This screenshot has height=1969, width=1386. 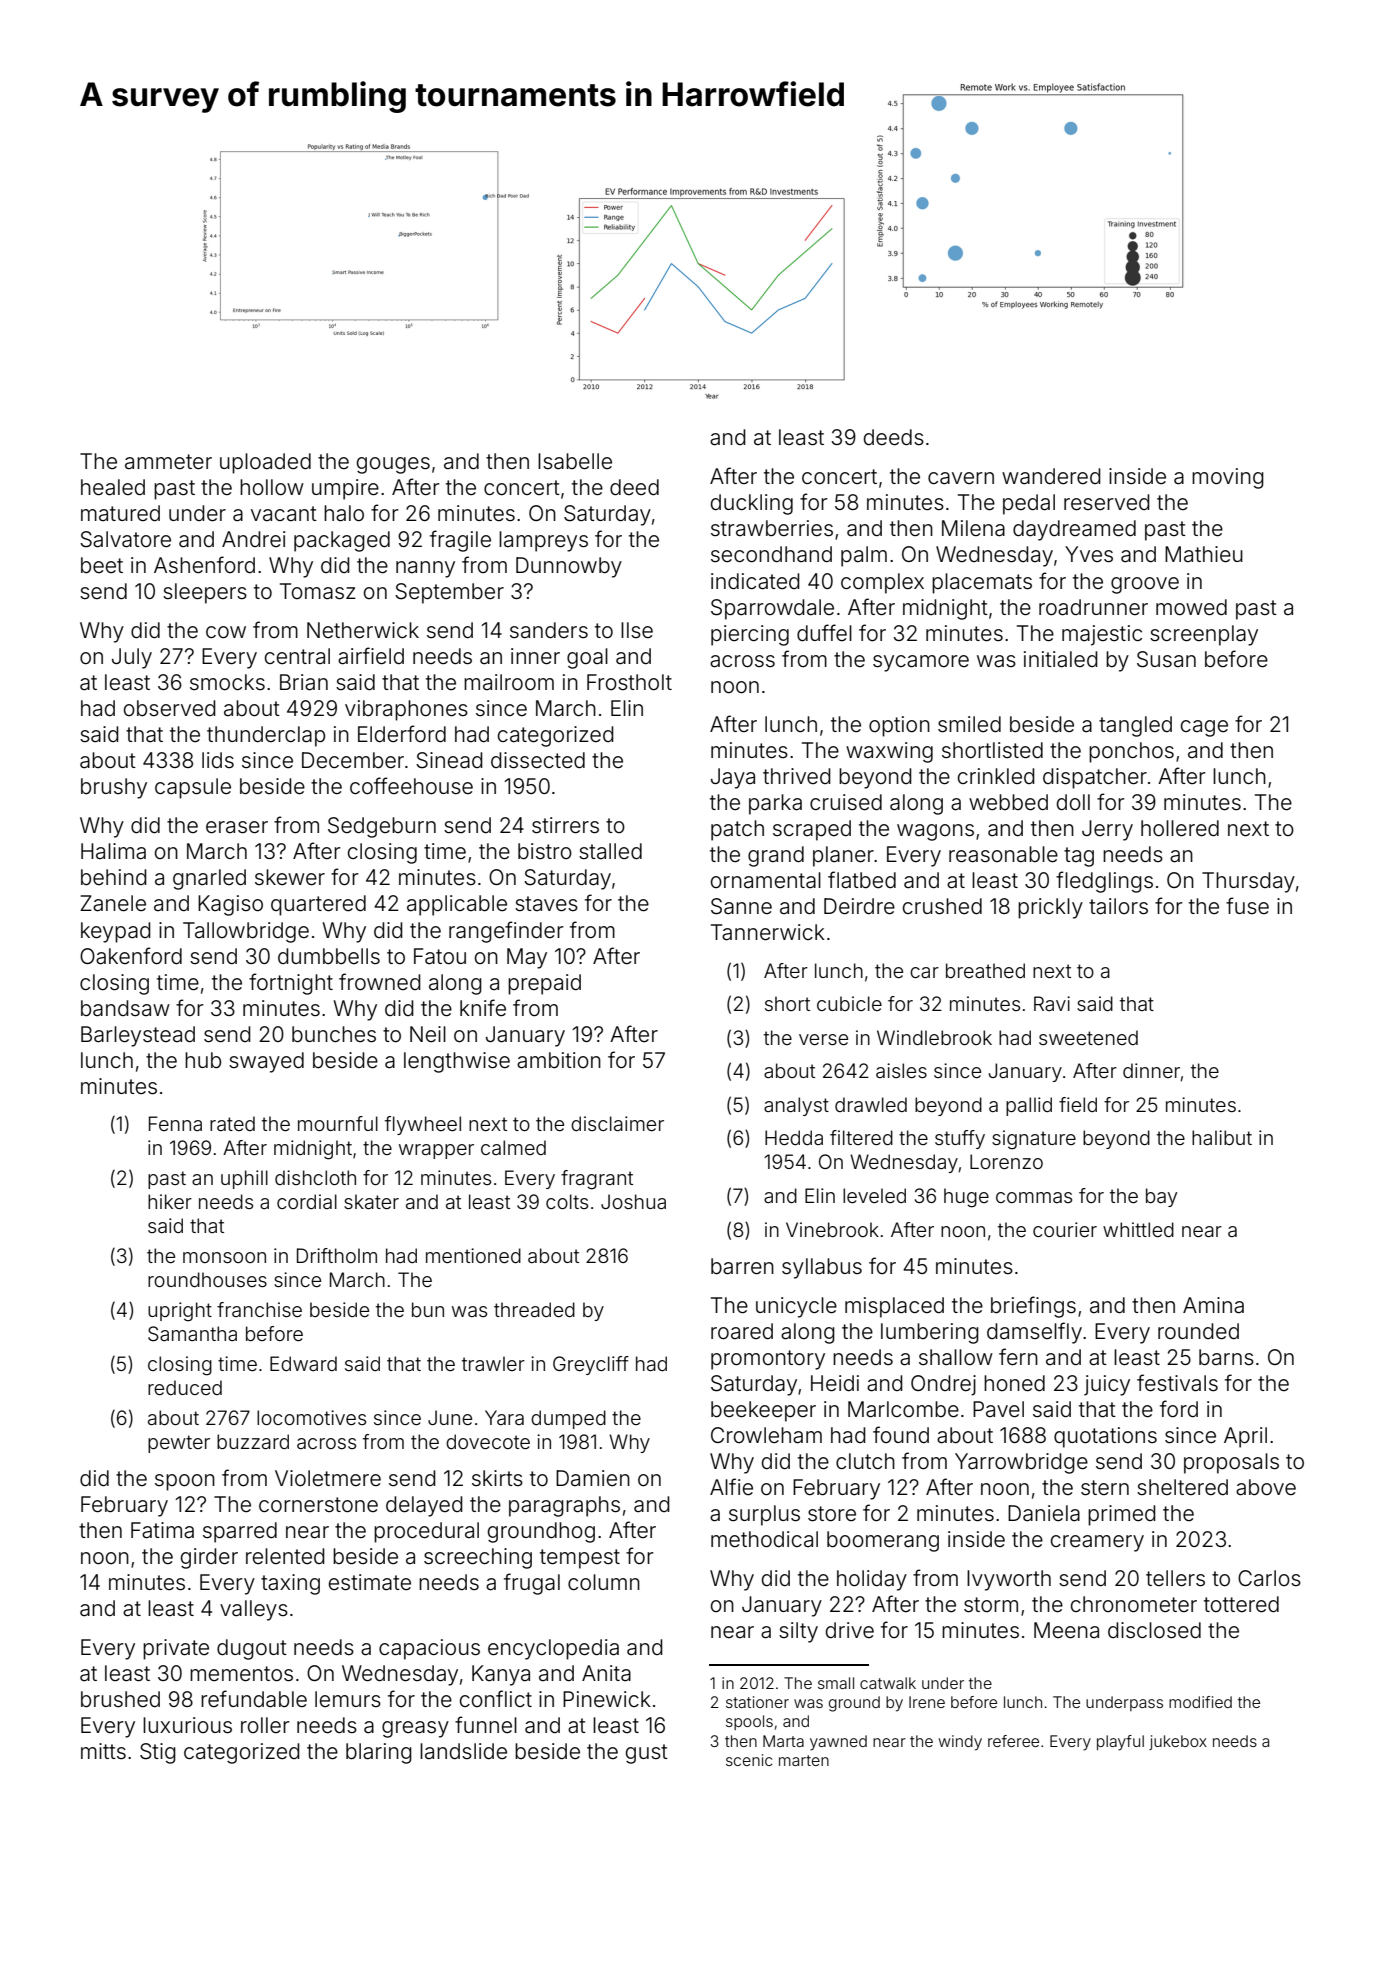 What do you see at coordinates (168, 462) in the screenshot?
I see `ammeter` at bounding box center [168, 462].
